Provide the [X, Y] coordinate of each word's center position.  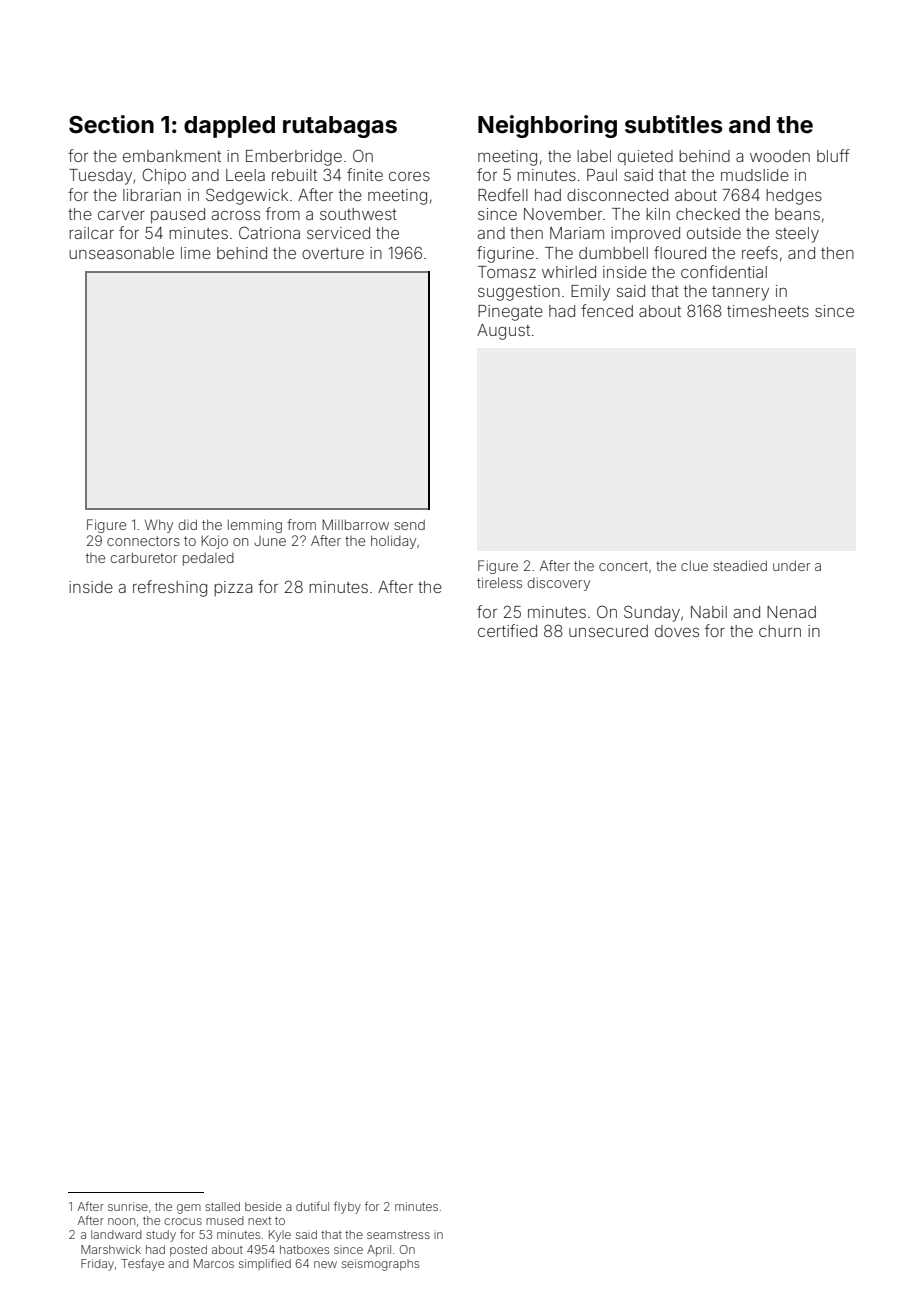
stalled [222, 1206]
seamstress [398, 1235]
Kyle [280, 1236]
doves [677, 631]
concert [623, 566]
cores [409, 176]
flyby [347, 1207]
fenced [607, 310]
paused [178, 216]
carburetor [144, 558]
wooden [780, 156]
